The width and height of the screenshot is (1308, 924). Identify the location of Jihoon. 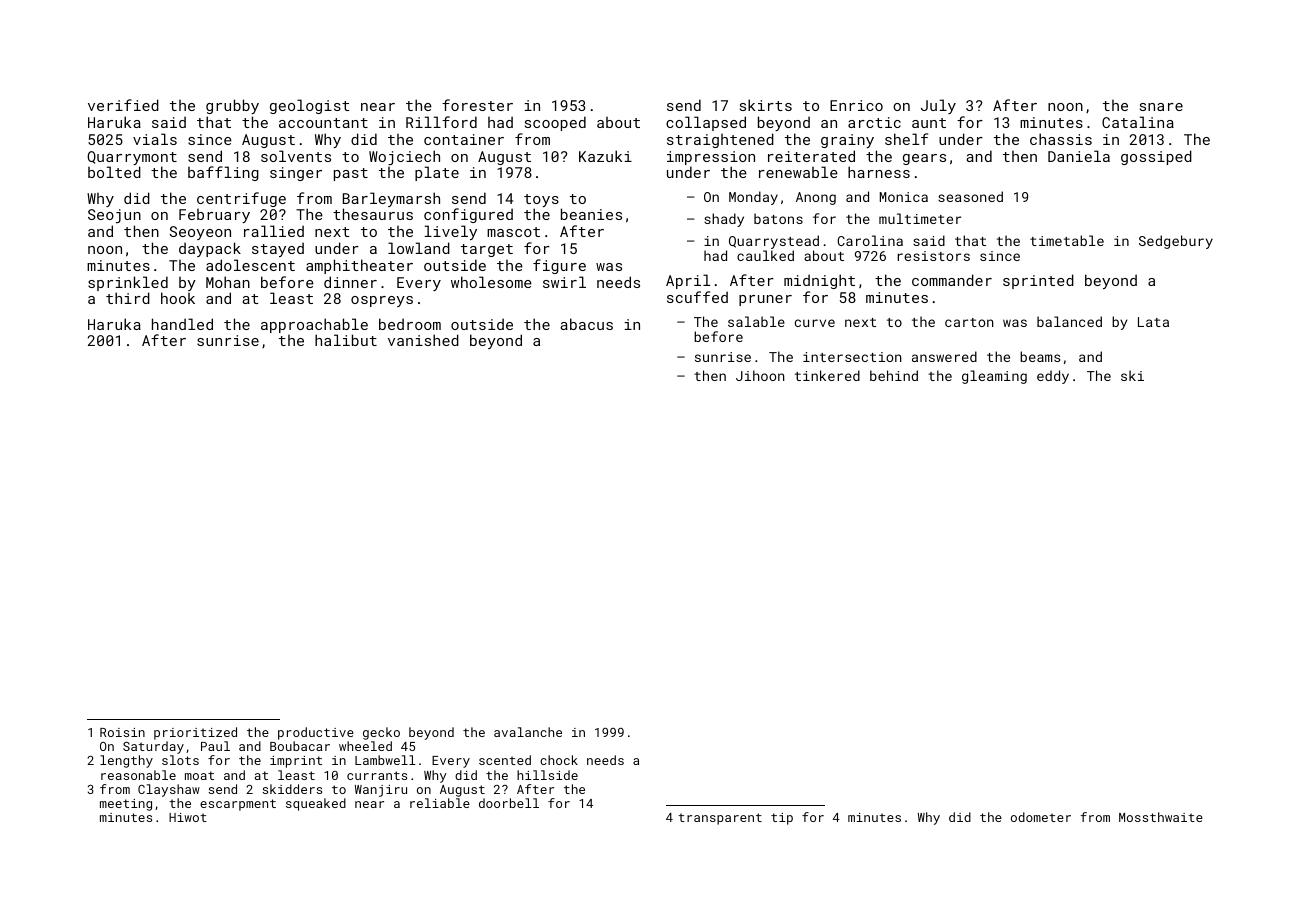
(760, 375).
